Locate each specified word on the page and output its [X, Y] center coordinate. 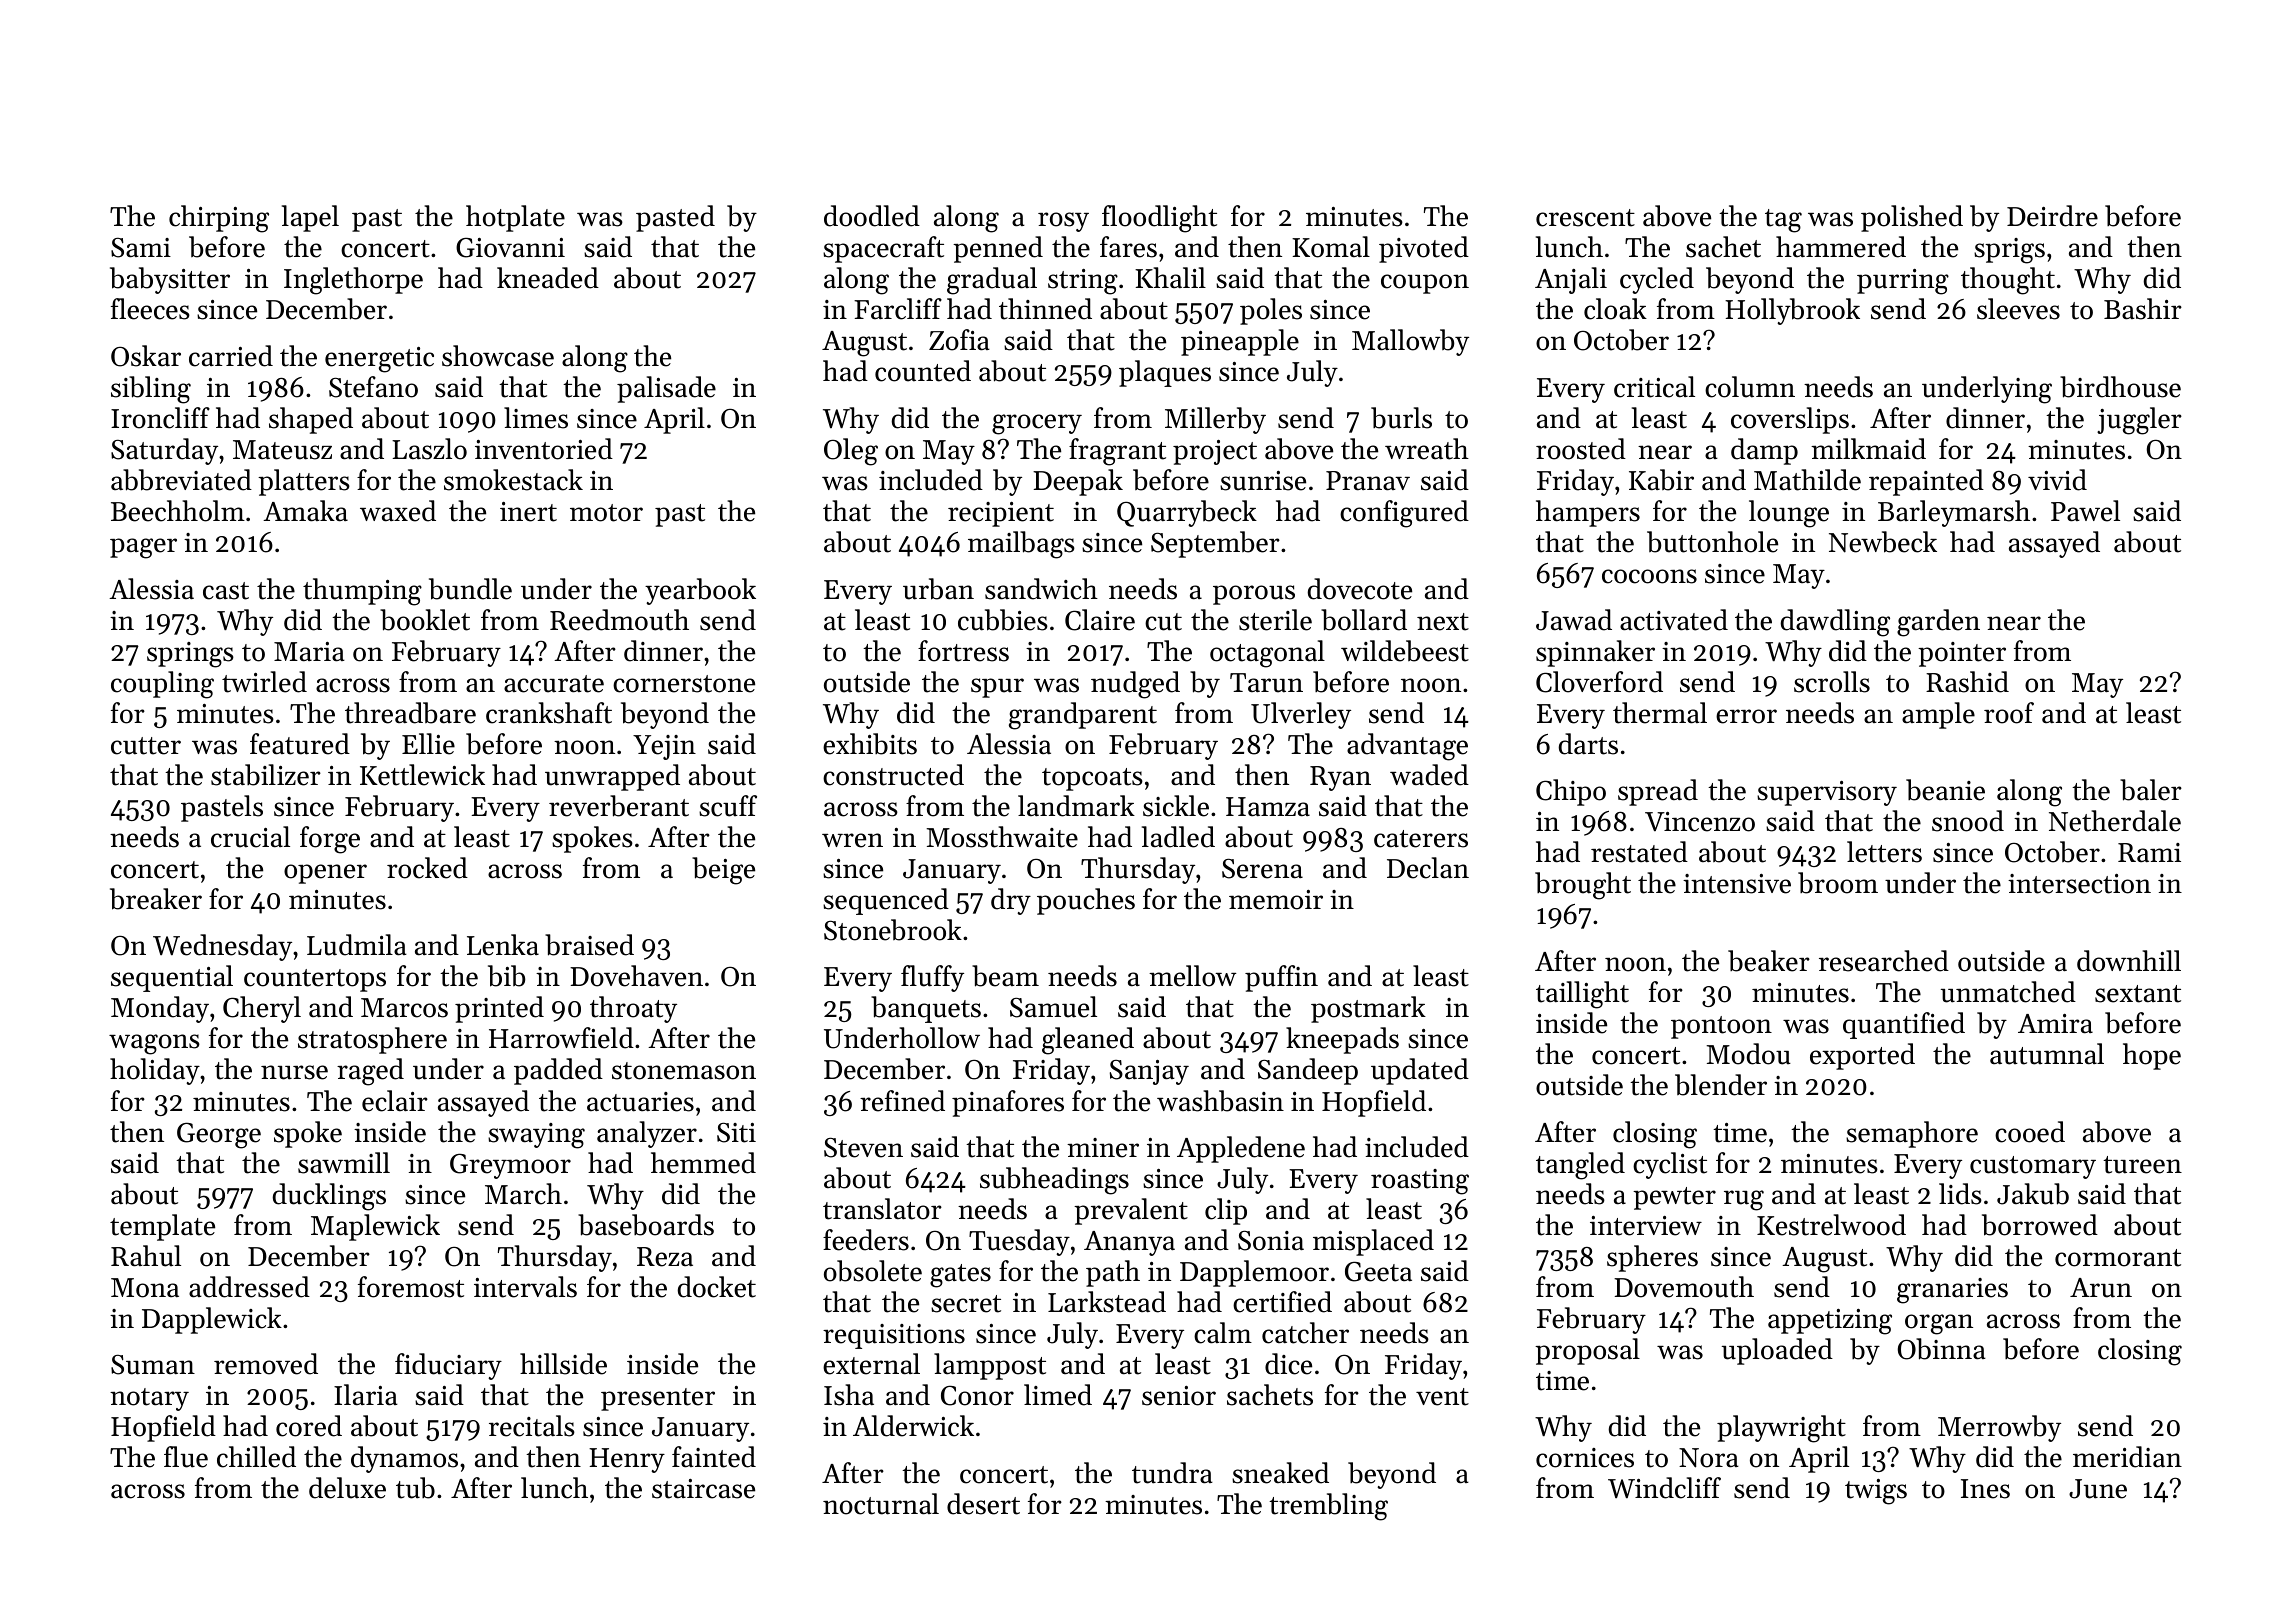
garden [1938, 623]
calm [1223, 1333]
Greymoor [510, 1166]
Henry [627, 1460]
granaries [1952, 1291]
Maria [309, 652]
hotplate [515, 218]
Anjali [1571, 280]
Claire [1100, 620]
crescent [1585, 218]
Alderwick [913, 1426]
